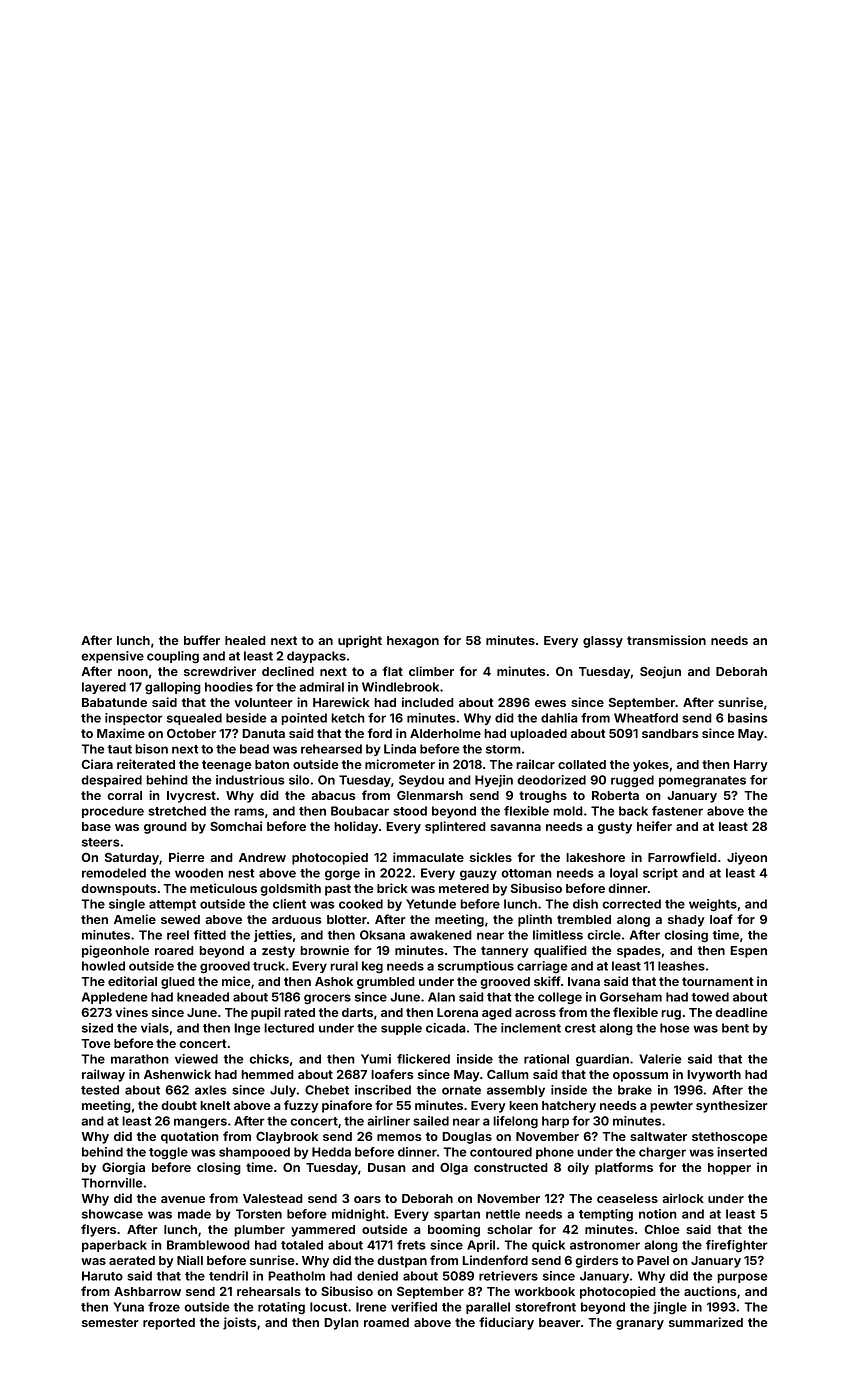 This page has height=1400, width=849. Describe the element at coordinates (128, 1307) in the page. I see `Yuna` at that location.
